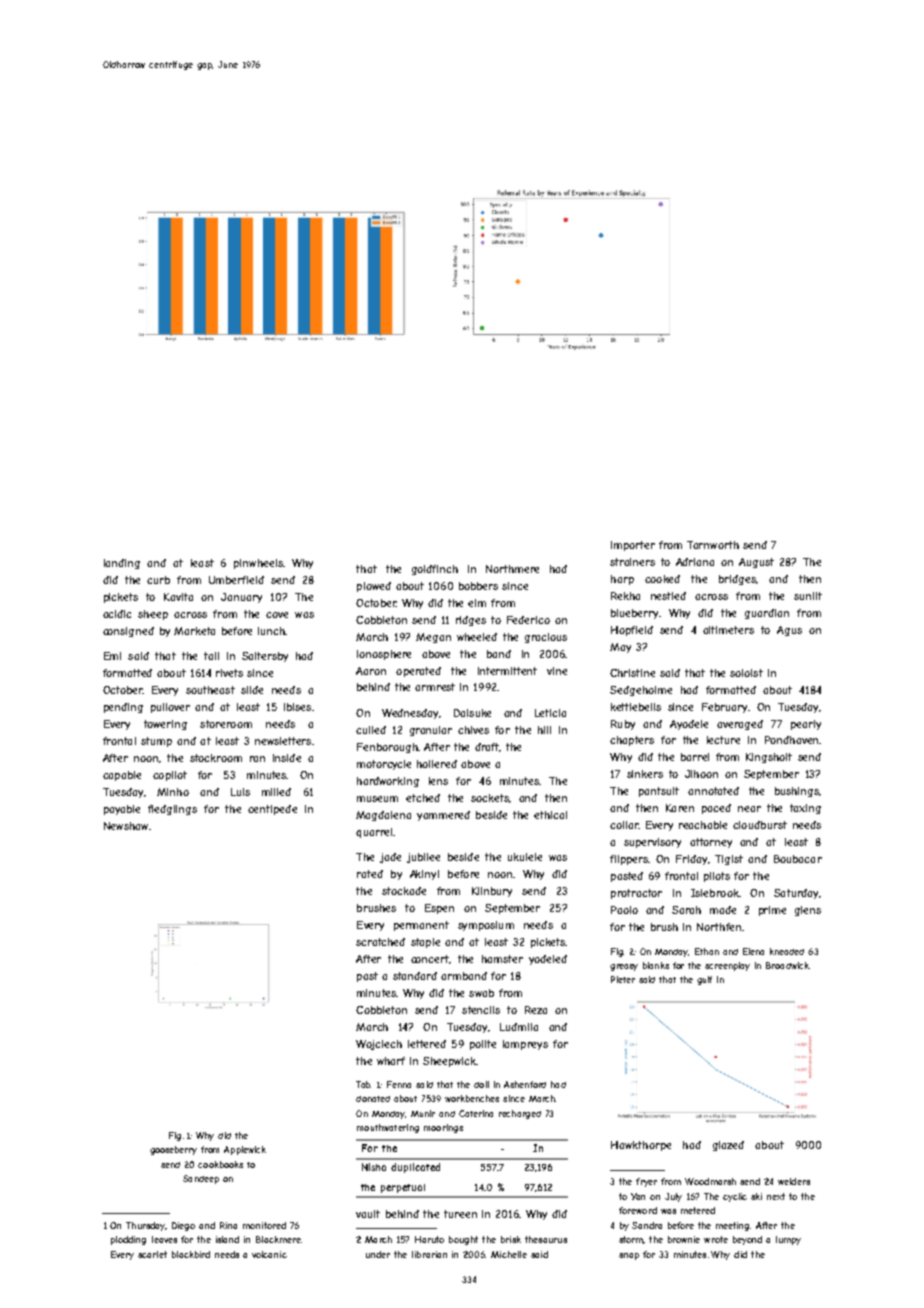 The image size is (924, 1308). Describe the element at coordinates (126, 826) in the screenshot. I see `Newshaw` at that location.
